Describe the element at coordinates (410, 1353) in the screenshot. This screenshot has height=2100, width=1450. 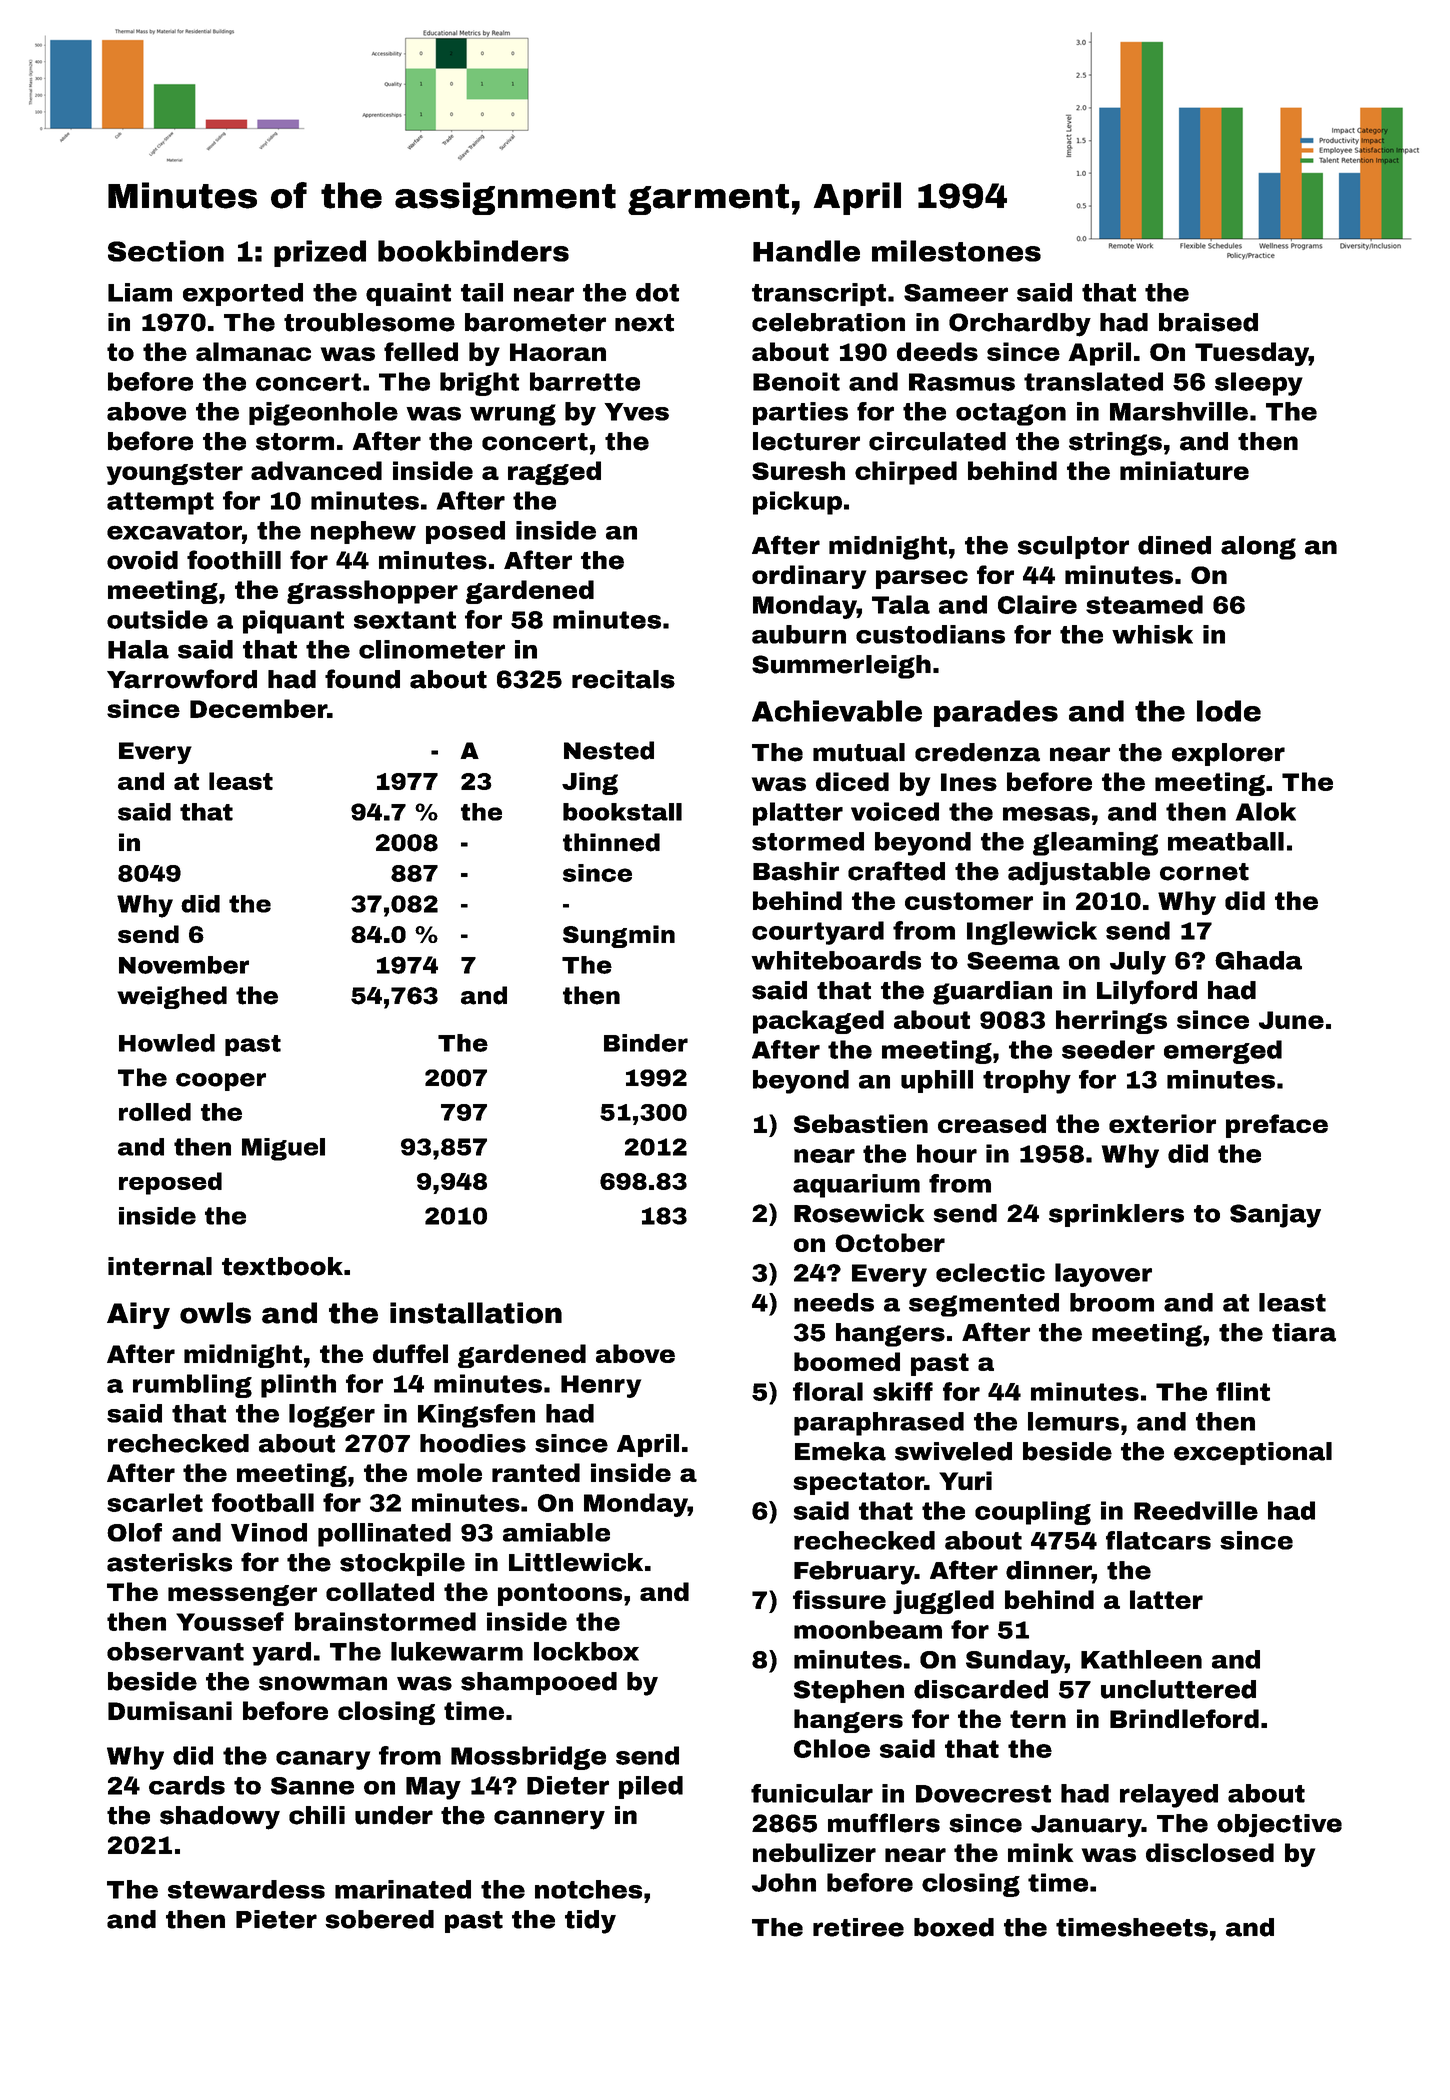
I see `duffel` at that location.
